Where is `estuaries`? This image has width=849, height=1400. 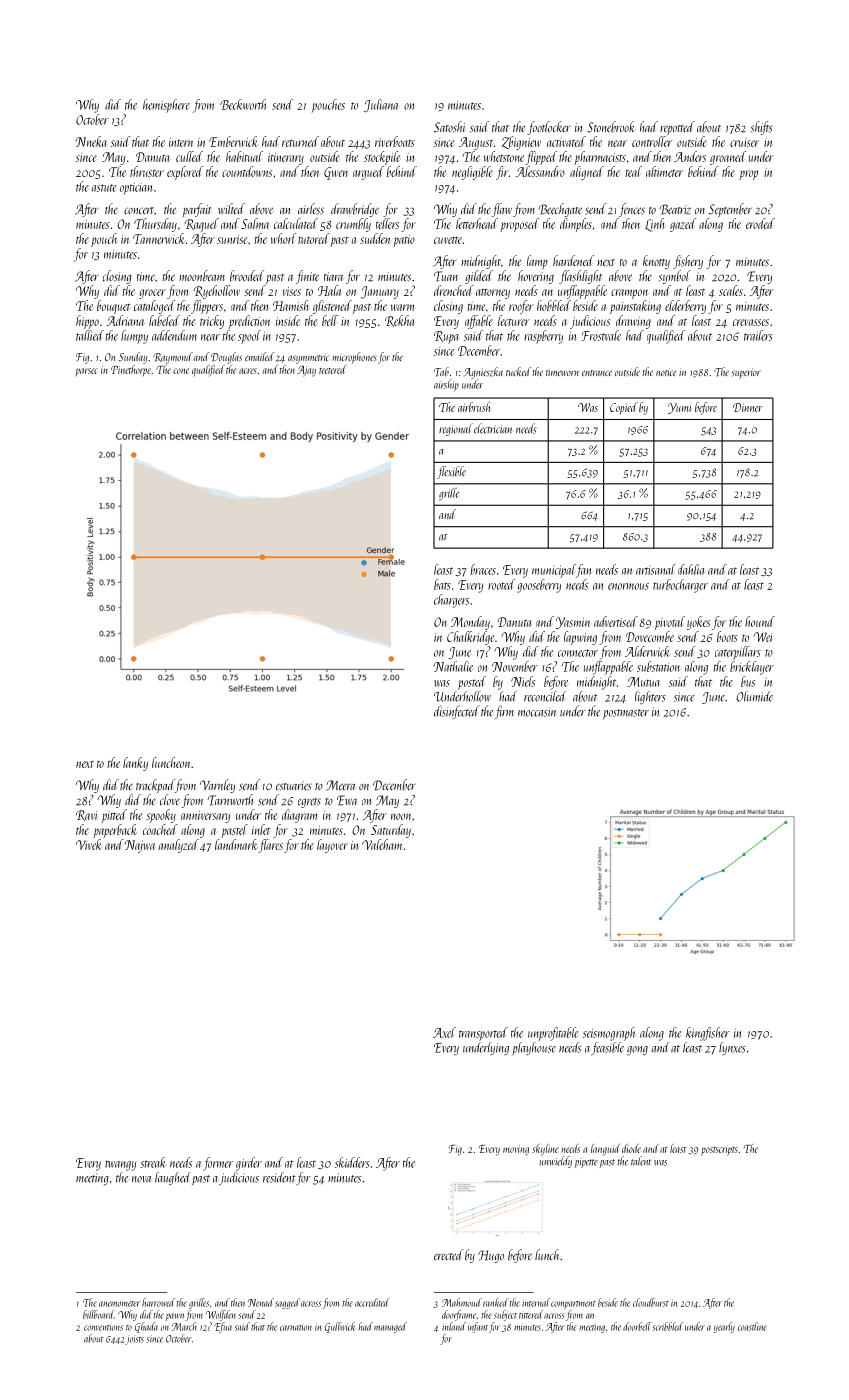 estuaries is located at coordinates (294, 786).
